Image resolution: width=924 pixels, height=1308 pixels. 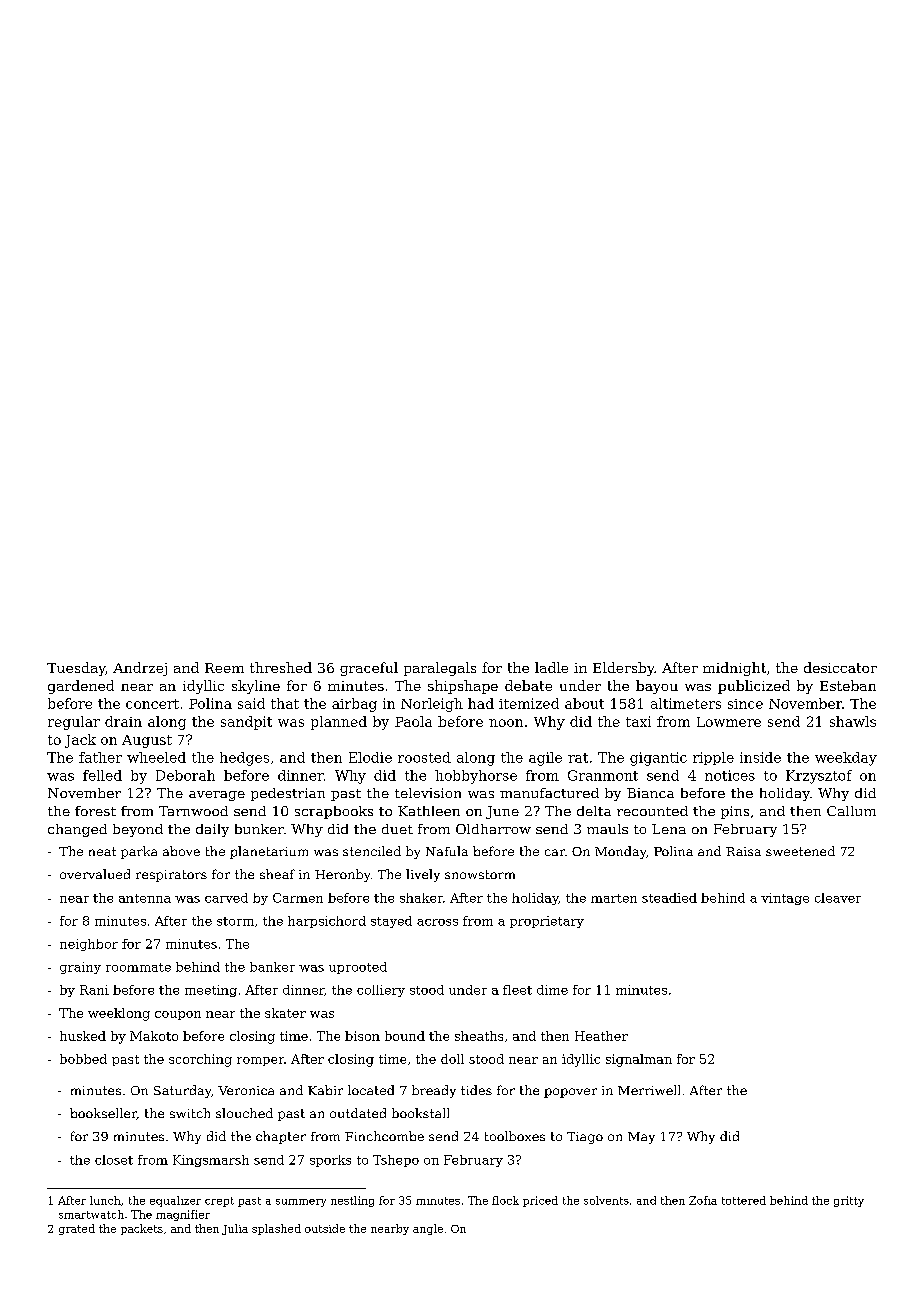 I want to click on Tuesday, so click(x=76, y=669).
